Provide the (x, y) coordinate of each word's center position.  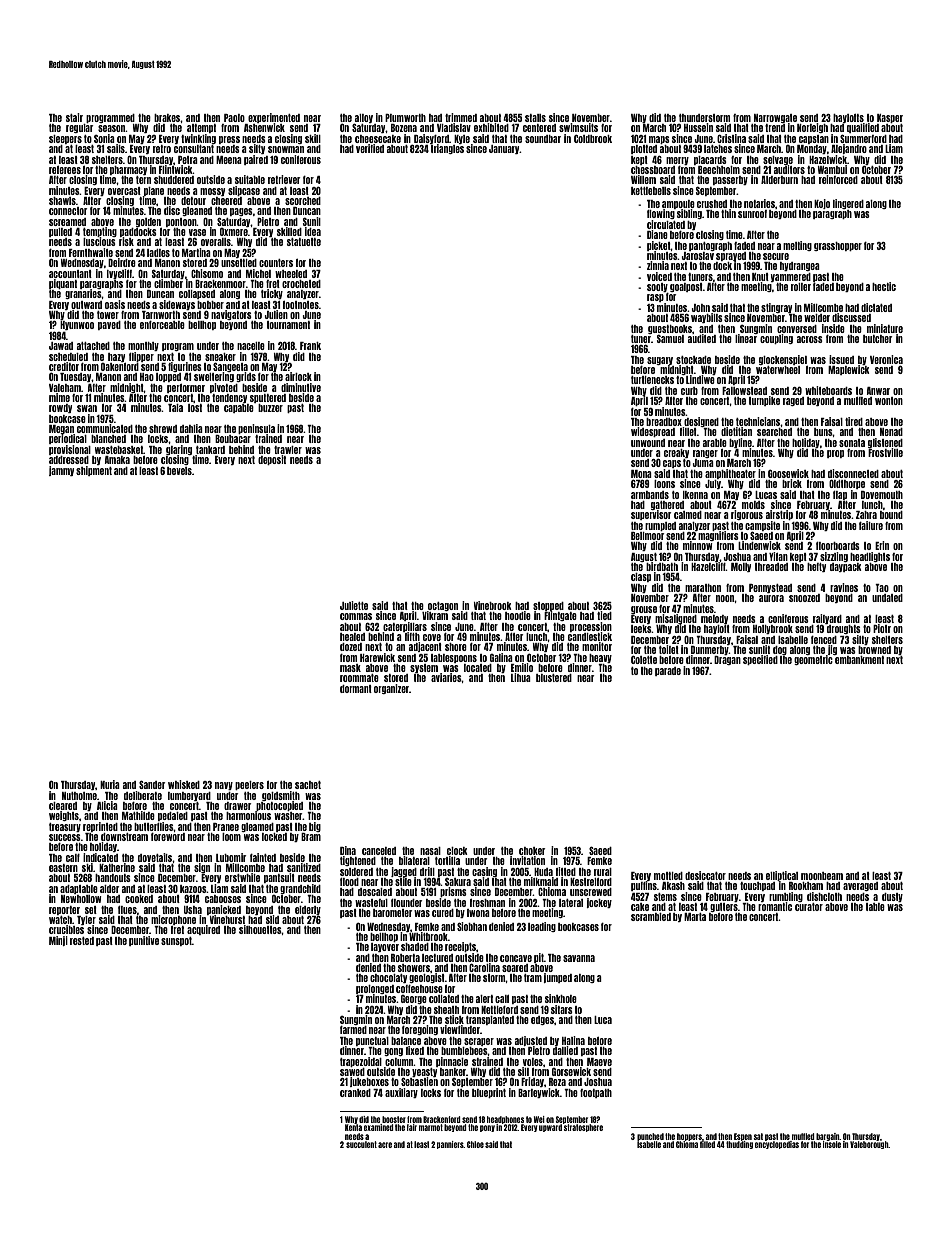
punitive (144, 941)
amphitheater (730, 474)
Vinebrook (493, 605)
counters (276, 263)
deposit (272, 460)
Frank (310, 346)
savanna (579, 958)
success (65, 837)
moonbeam (822, 876)
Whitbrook (428, 936)
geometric (813, 660)
